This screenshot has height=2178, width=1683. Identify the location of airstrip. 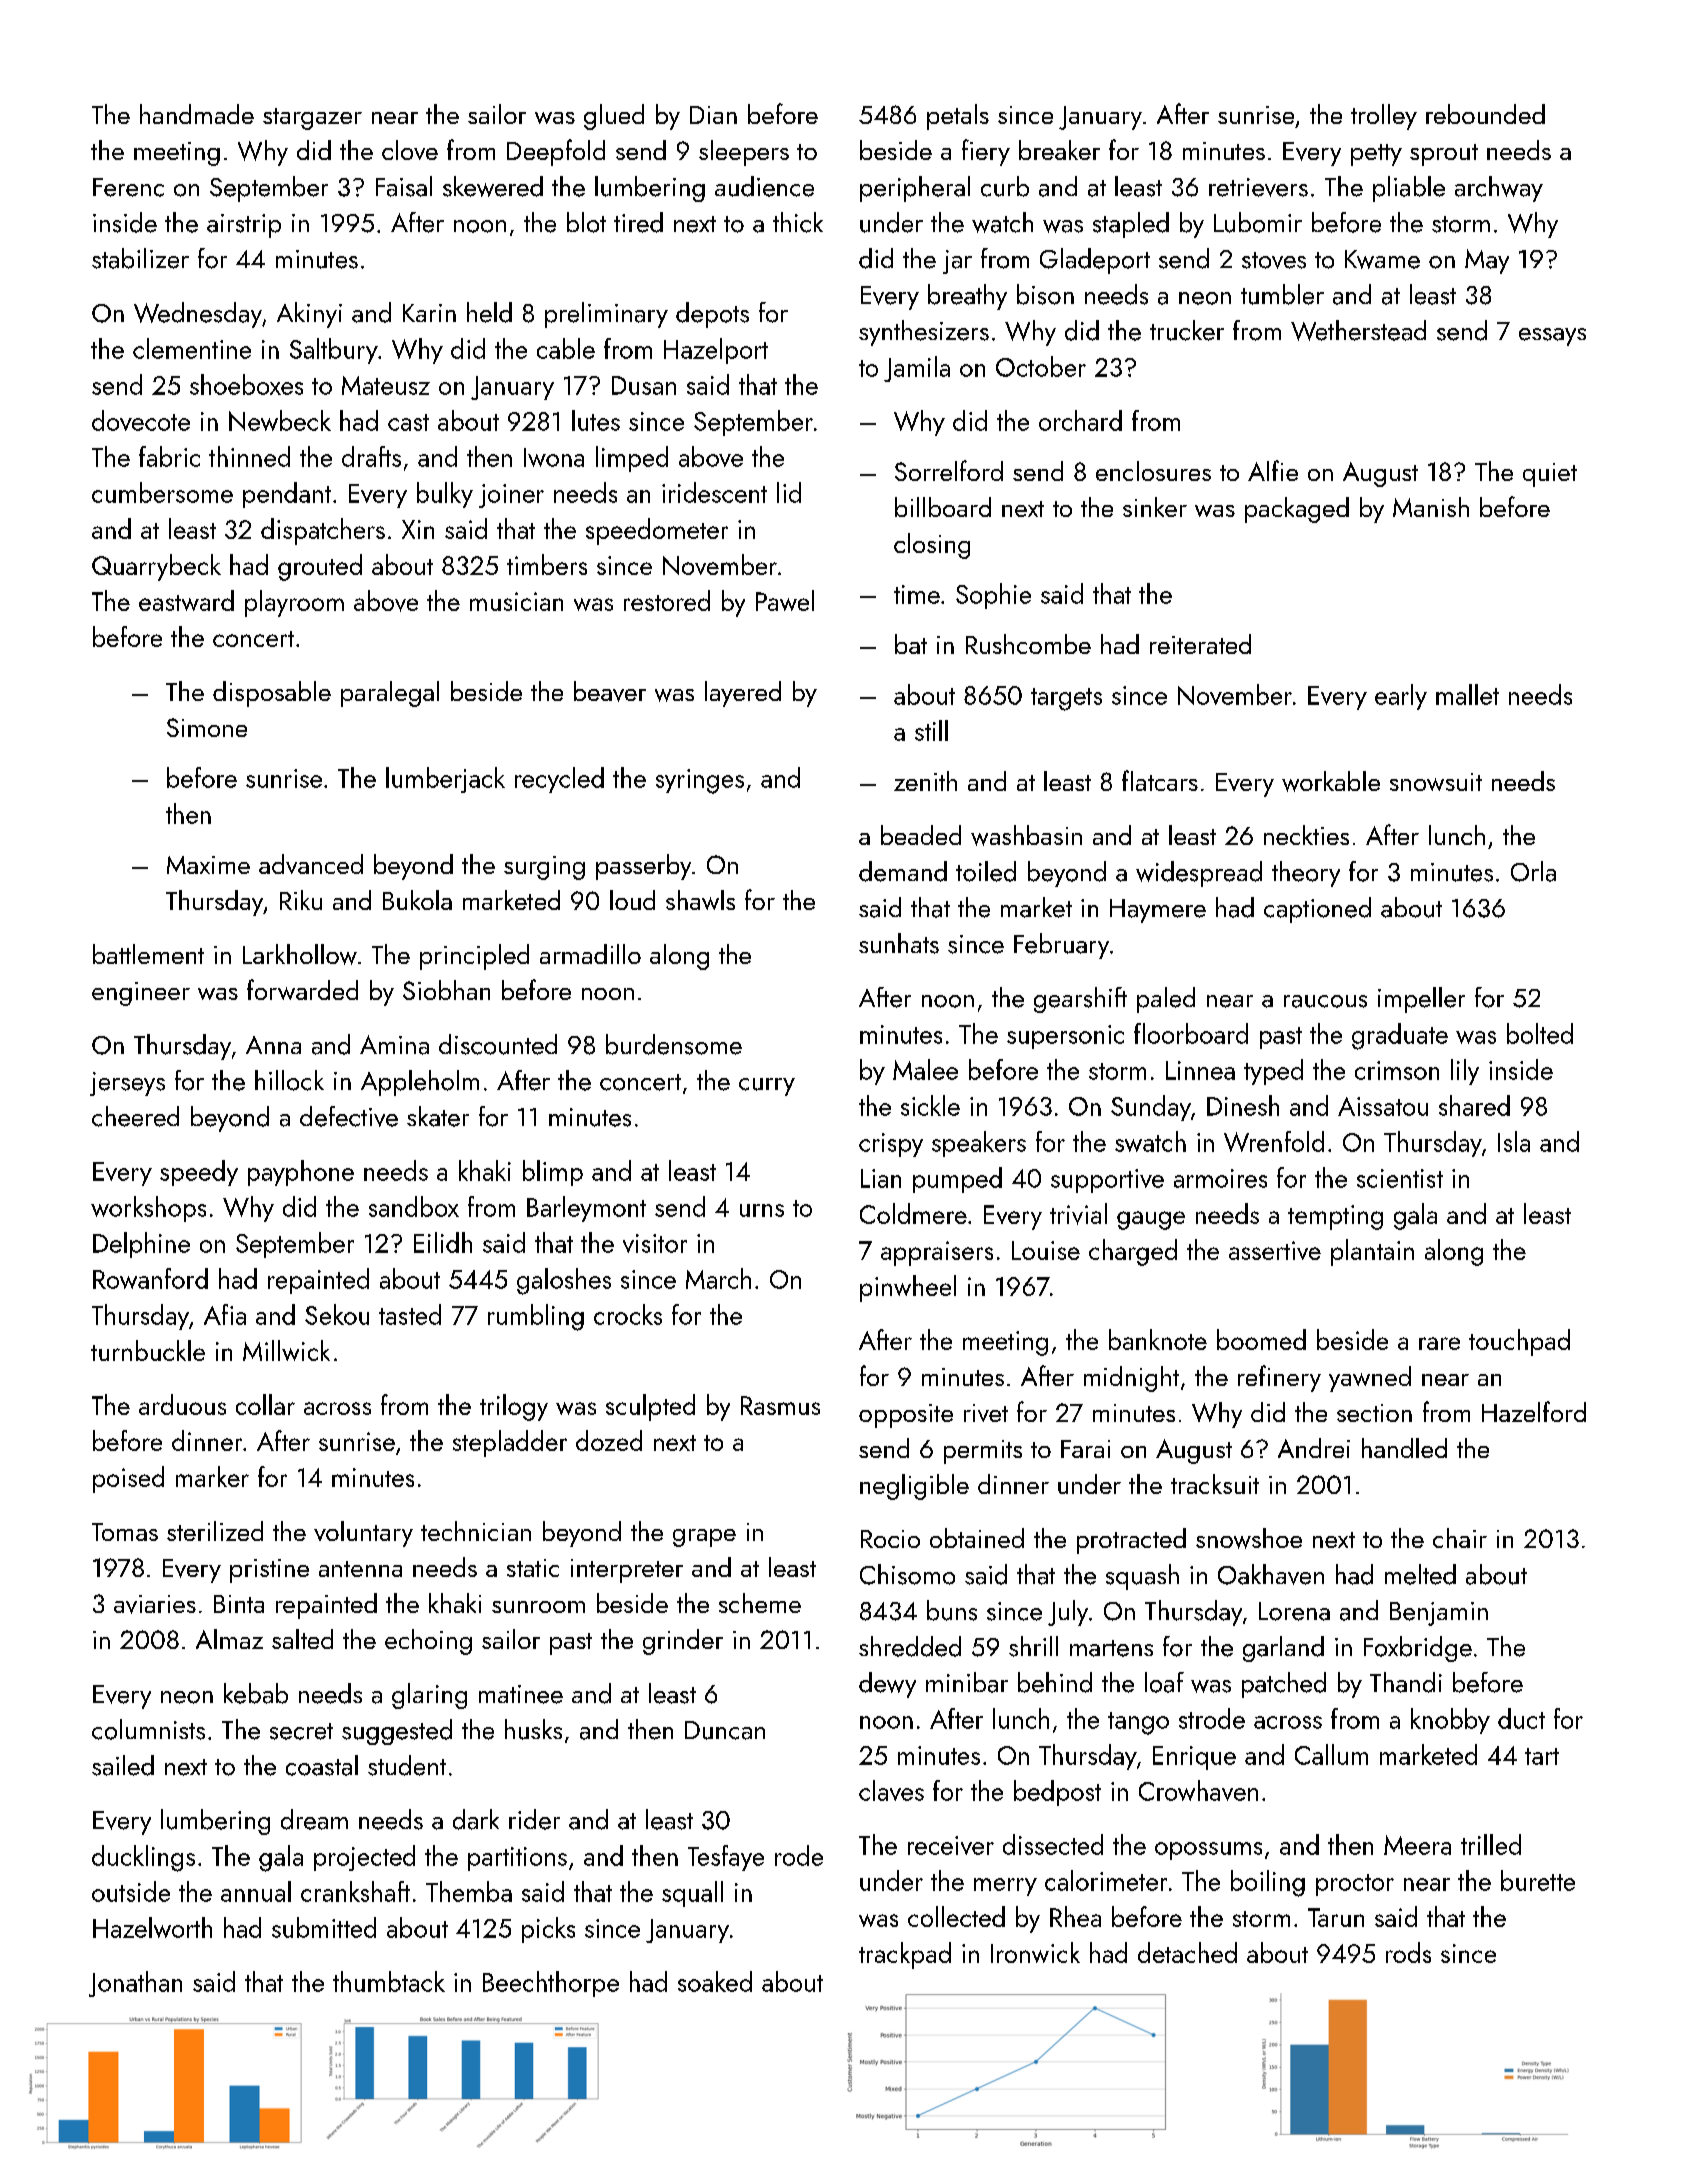
(244, 226).
